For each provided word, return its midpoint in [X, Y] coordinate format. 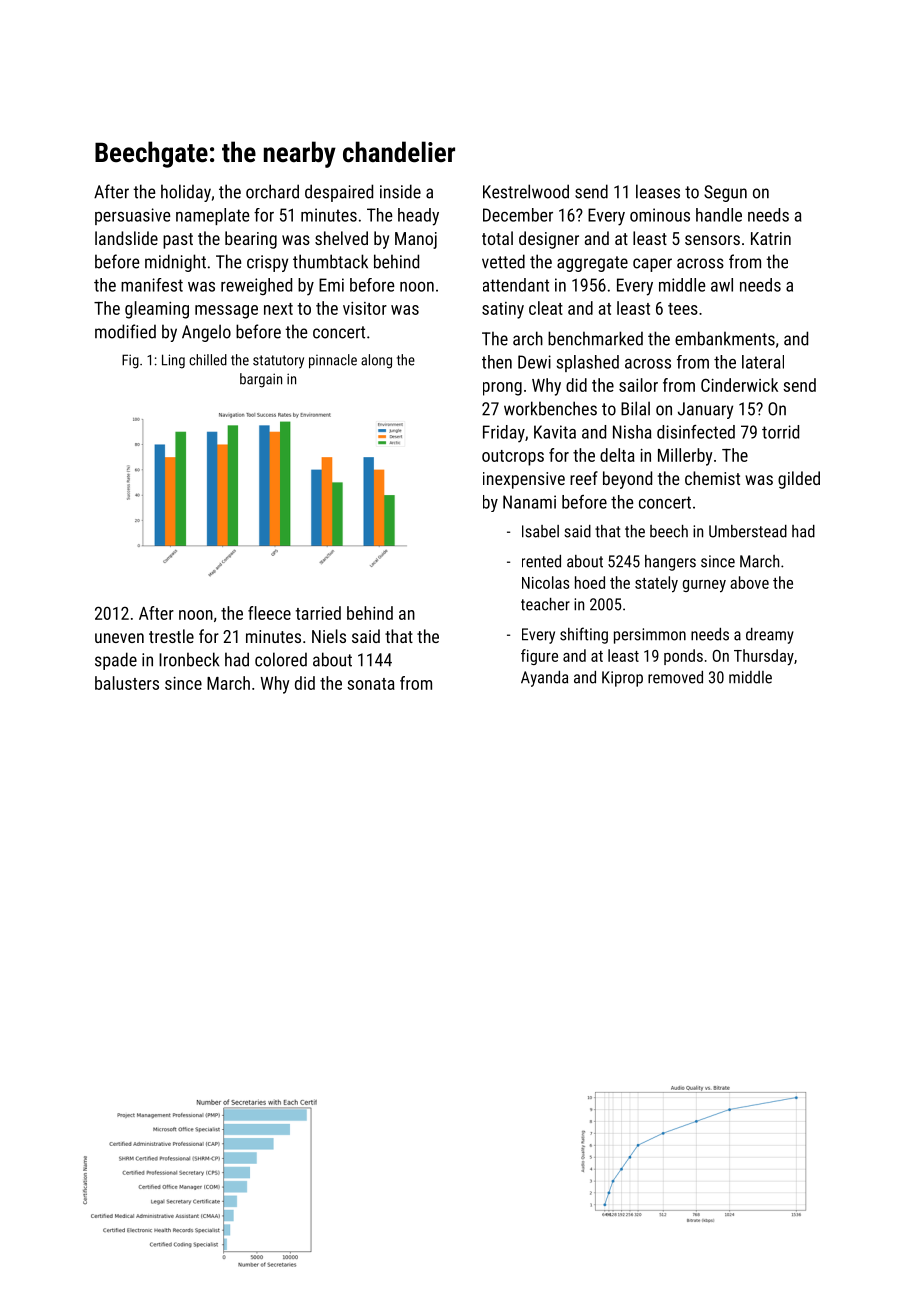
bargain [261, 380]
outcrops [513, 458]
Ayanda [544, 679]
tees [683, 309]
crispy [267, 263]
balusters [127, 683]
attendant [516, 285]
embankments [725, 338]
